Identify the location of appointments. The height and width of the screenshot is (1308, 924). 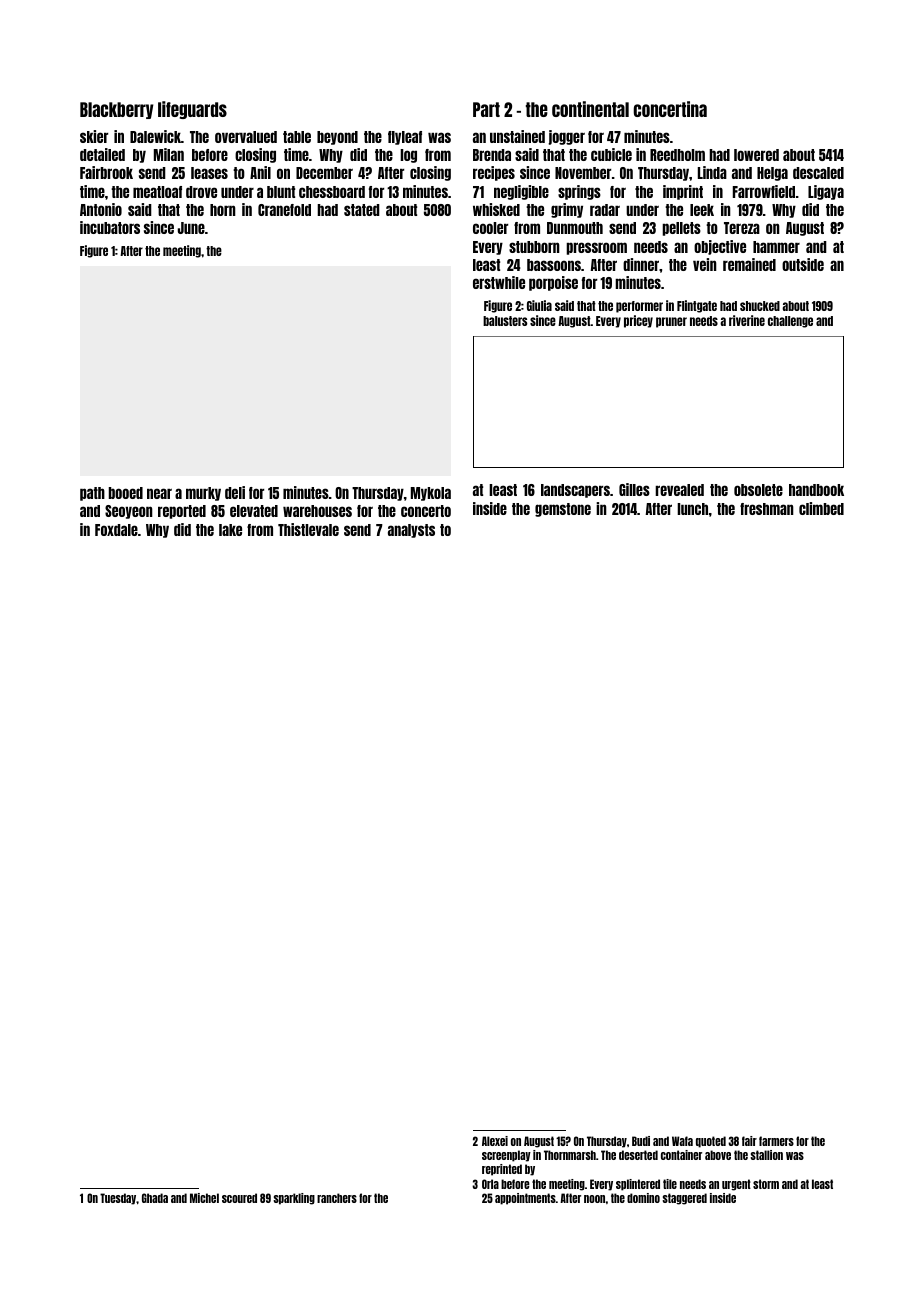
(525, 1199).
